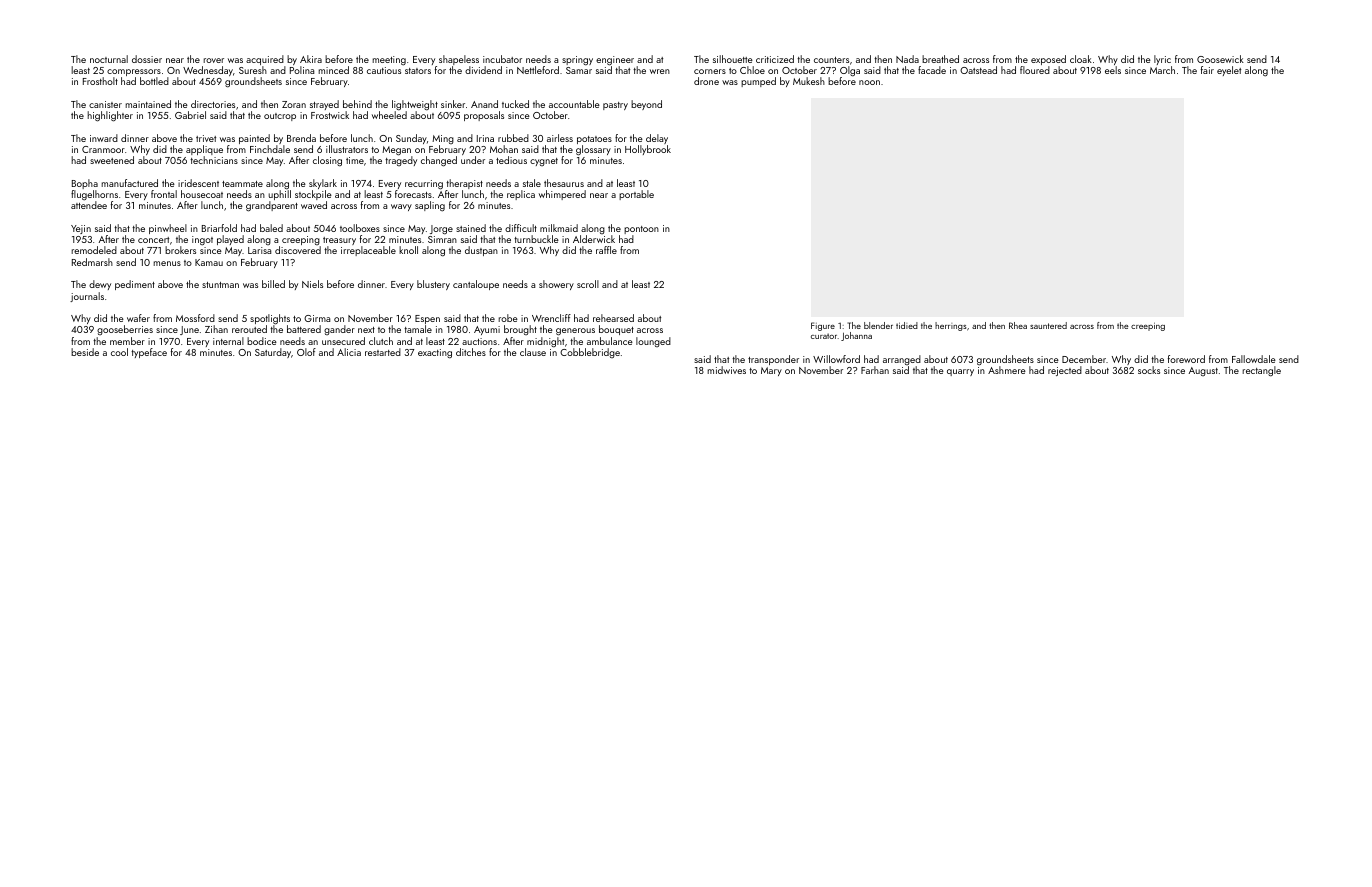  Describe the element at coordinates (149, 353) in the page. I see `typeface` at that location.
